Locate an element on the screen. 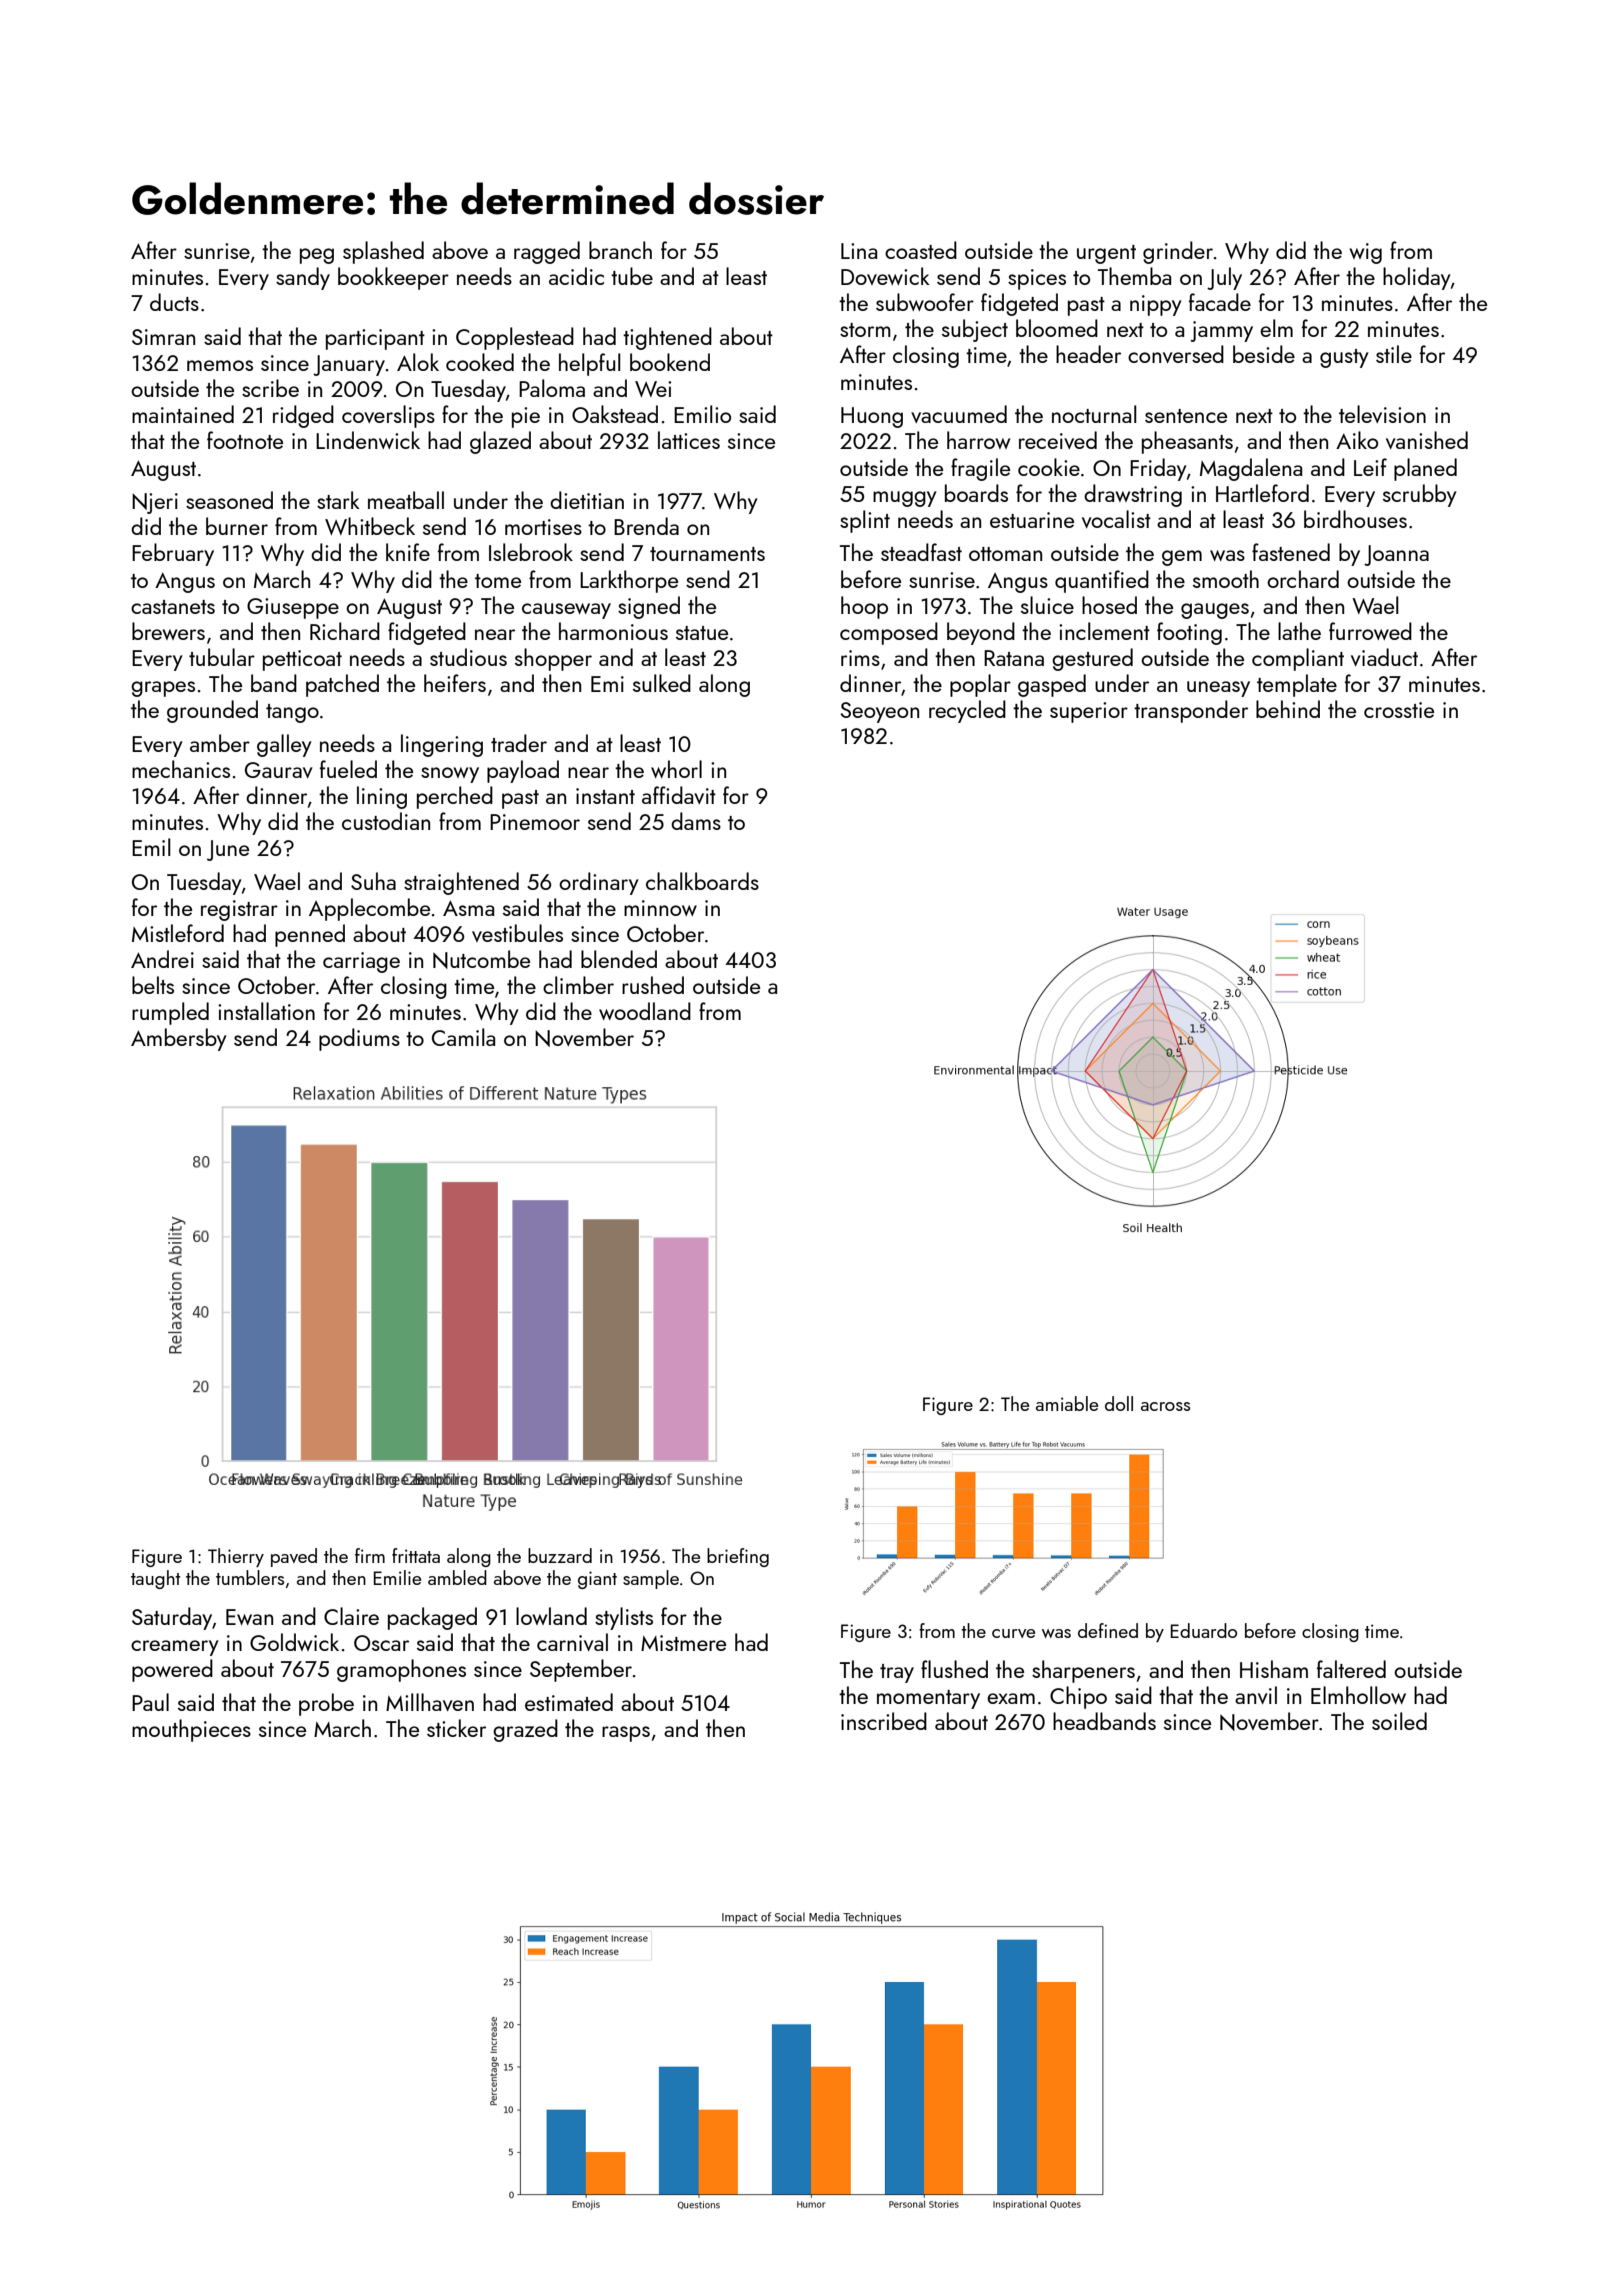 The height and width of the screenshot is (2292, 1620). coasted is located at coordinates (921, 250).
